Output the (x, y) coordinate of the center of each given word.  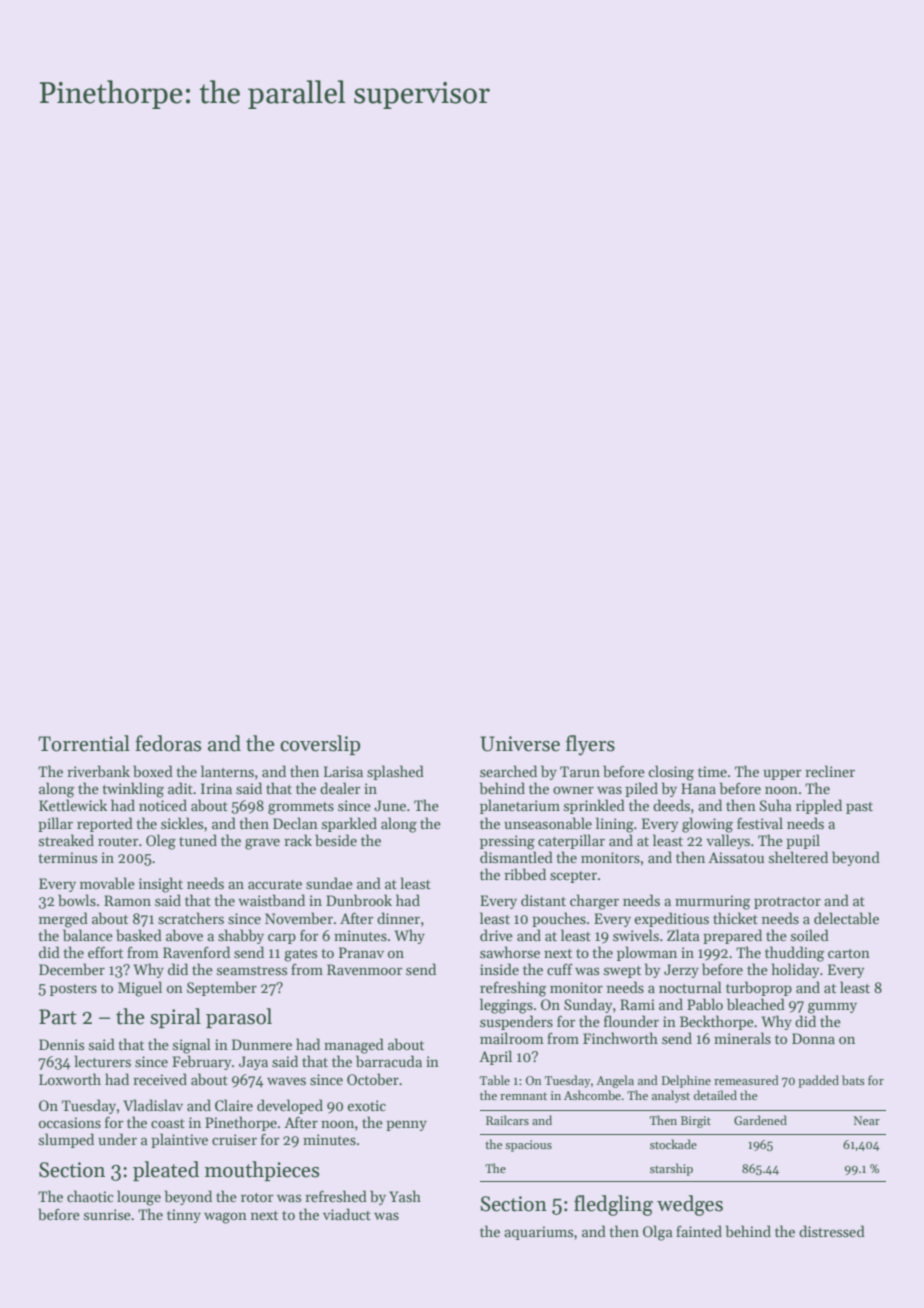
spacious (528, 1146)
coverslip (320, 745)
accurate (275, 884)
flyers (590, 745)
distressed (832, 1231)
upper (782, 775)
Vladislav (153, 1105)
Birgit (696, 1122)
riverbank (98, 771)
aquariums (538, 1233)
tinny (184, 1216)
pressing (507, 842)
